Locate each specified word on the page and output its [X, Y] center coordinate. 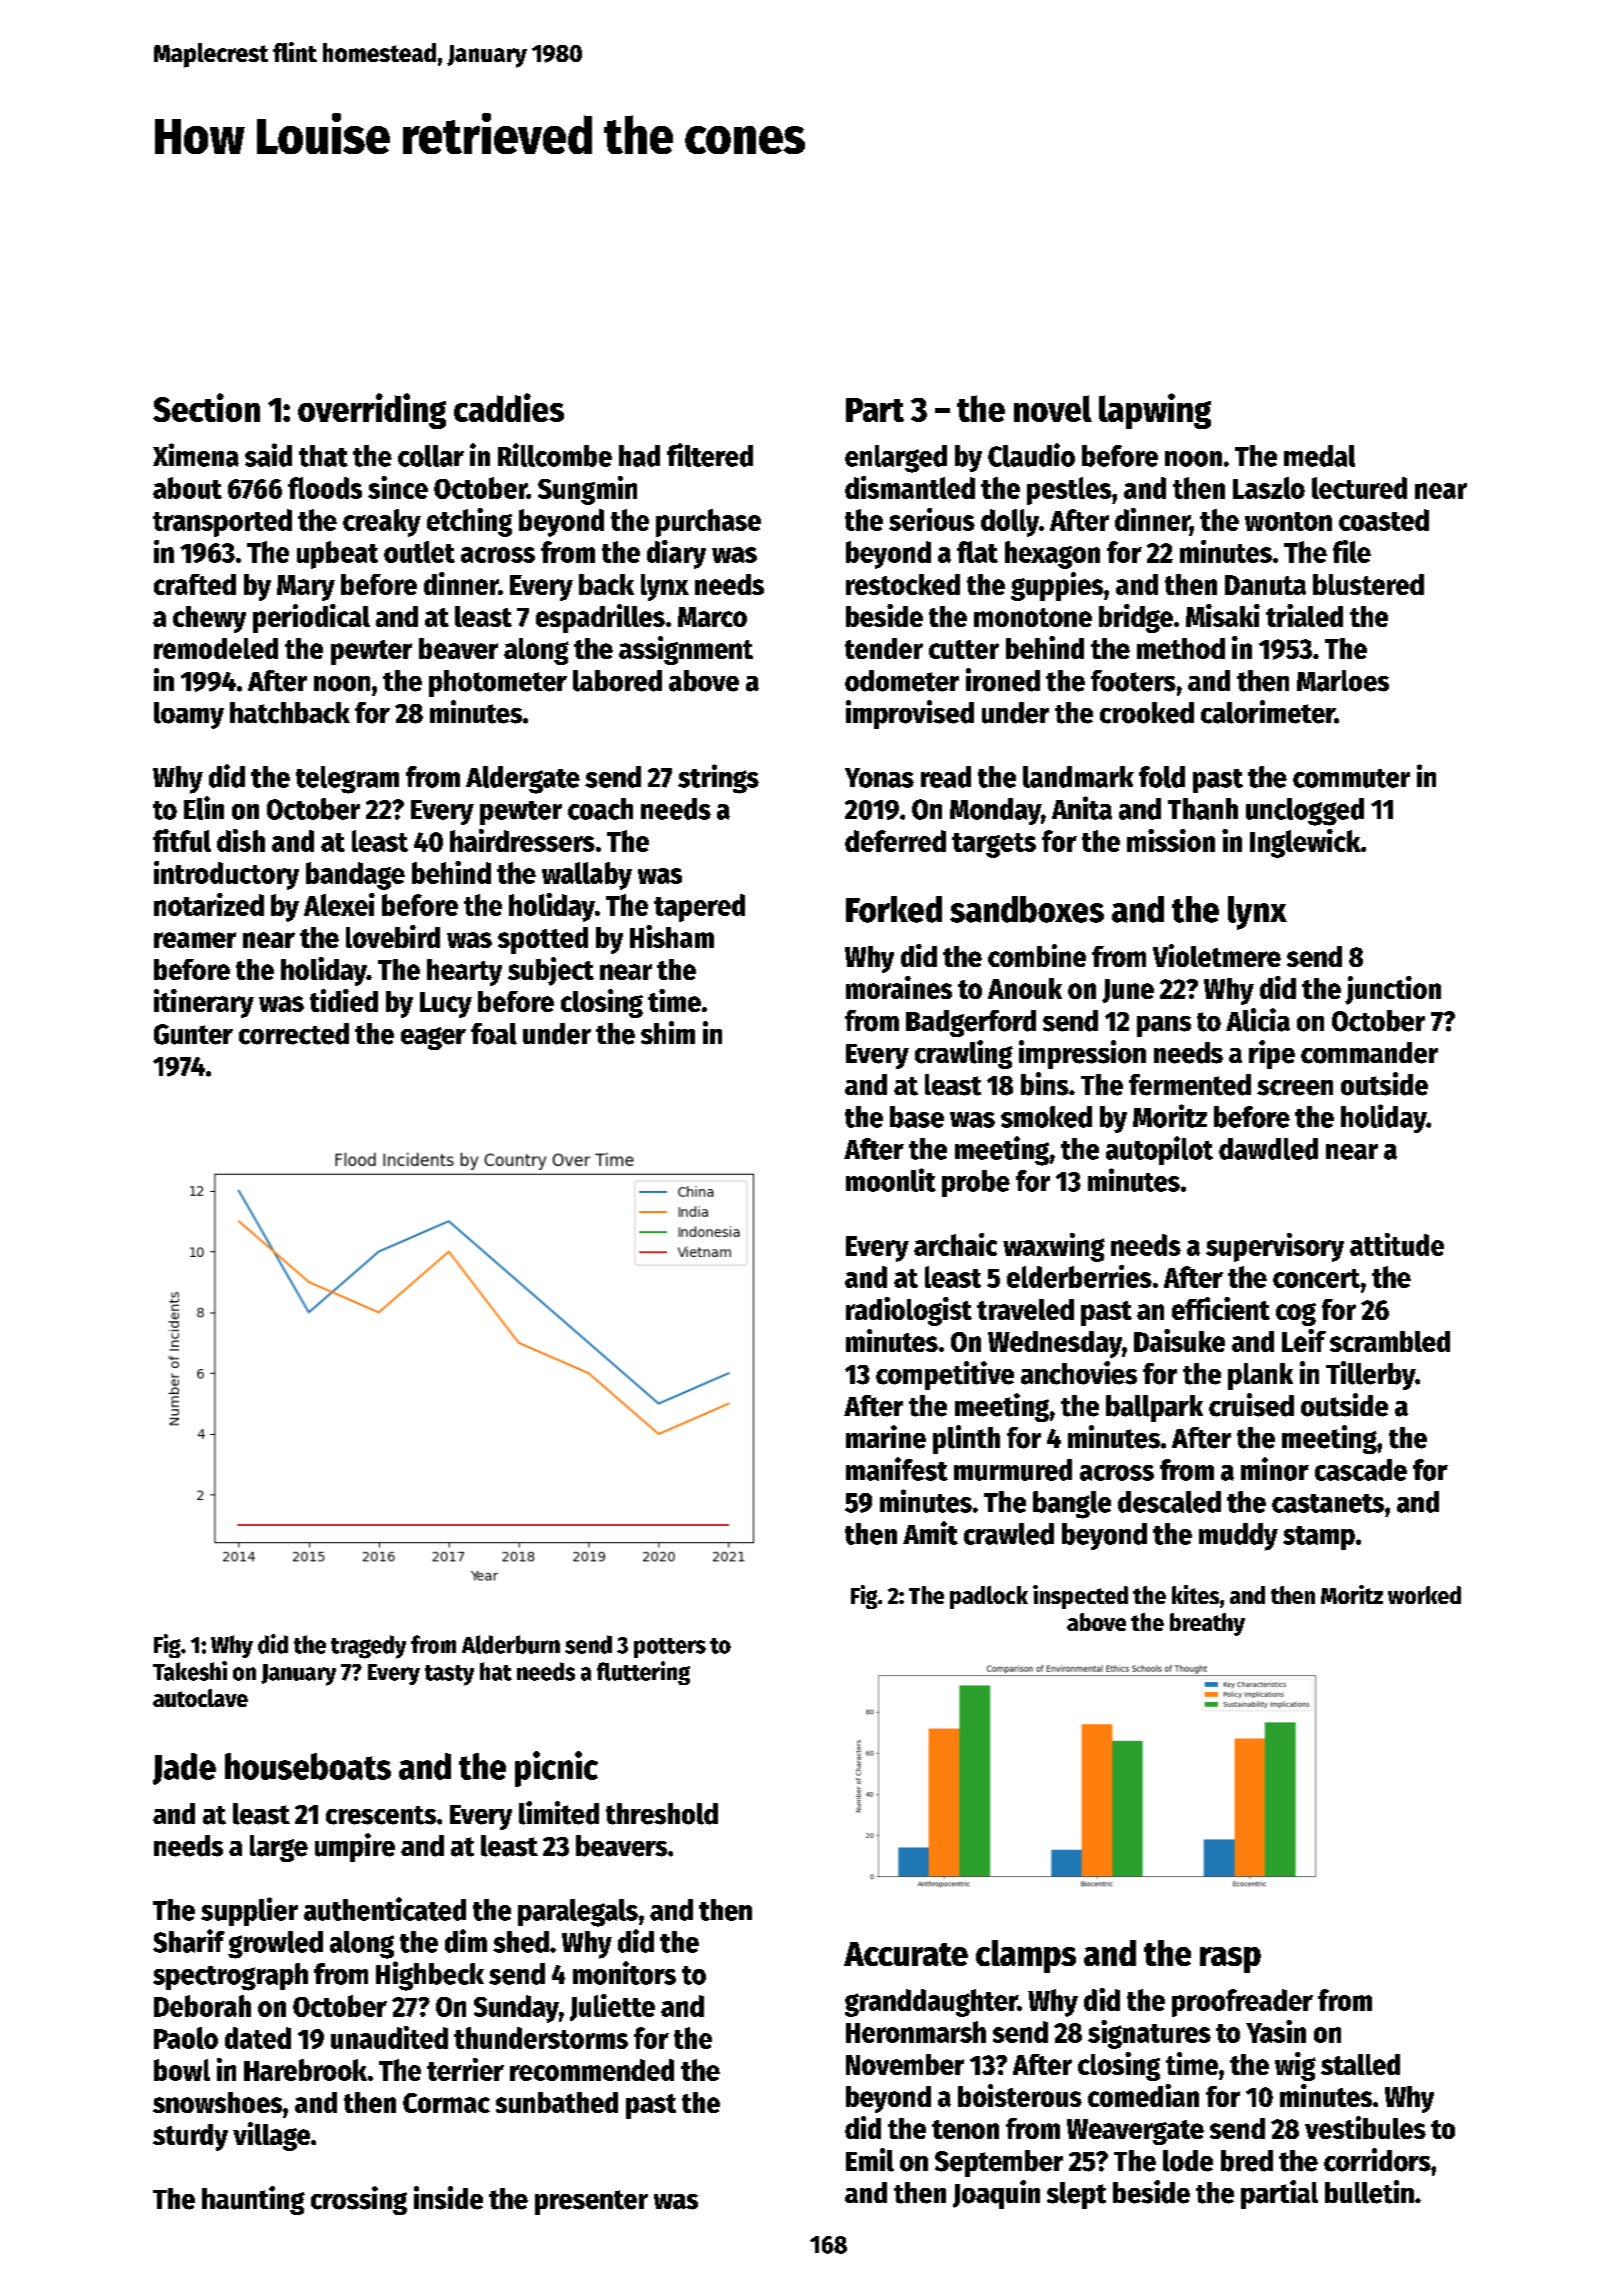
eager [433, 1038]
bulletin [1369, 2192]
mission [1171, 840]
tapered [699, 908]
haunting [253, 2200]
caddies [509, 407]
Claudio [1031, 455]
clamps [1026, 1956]
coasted [1384, 520]
